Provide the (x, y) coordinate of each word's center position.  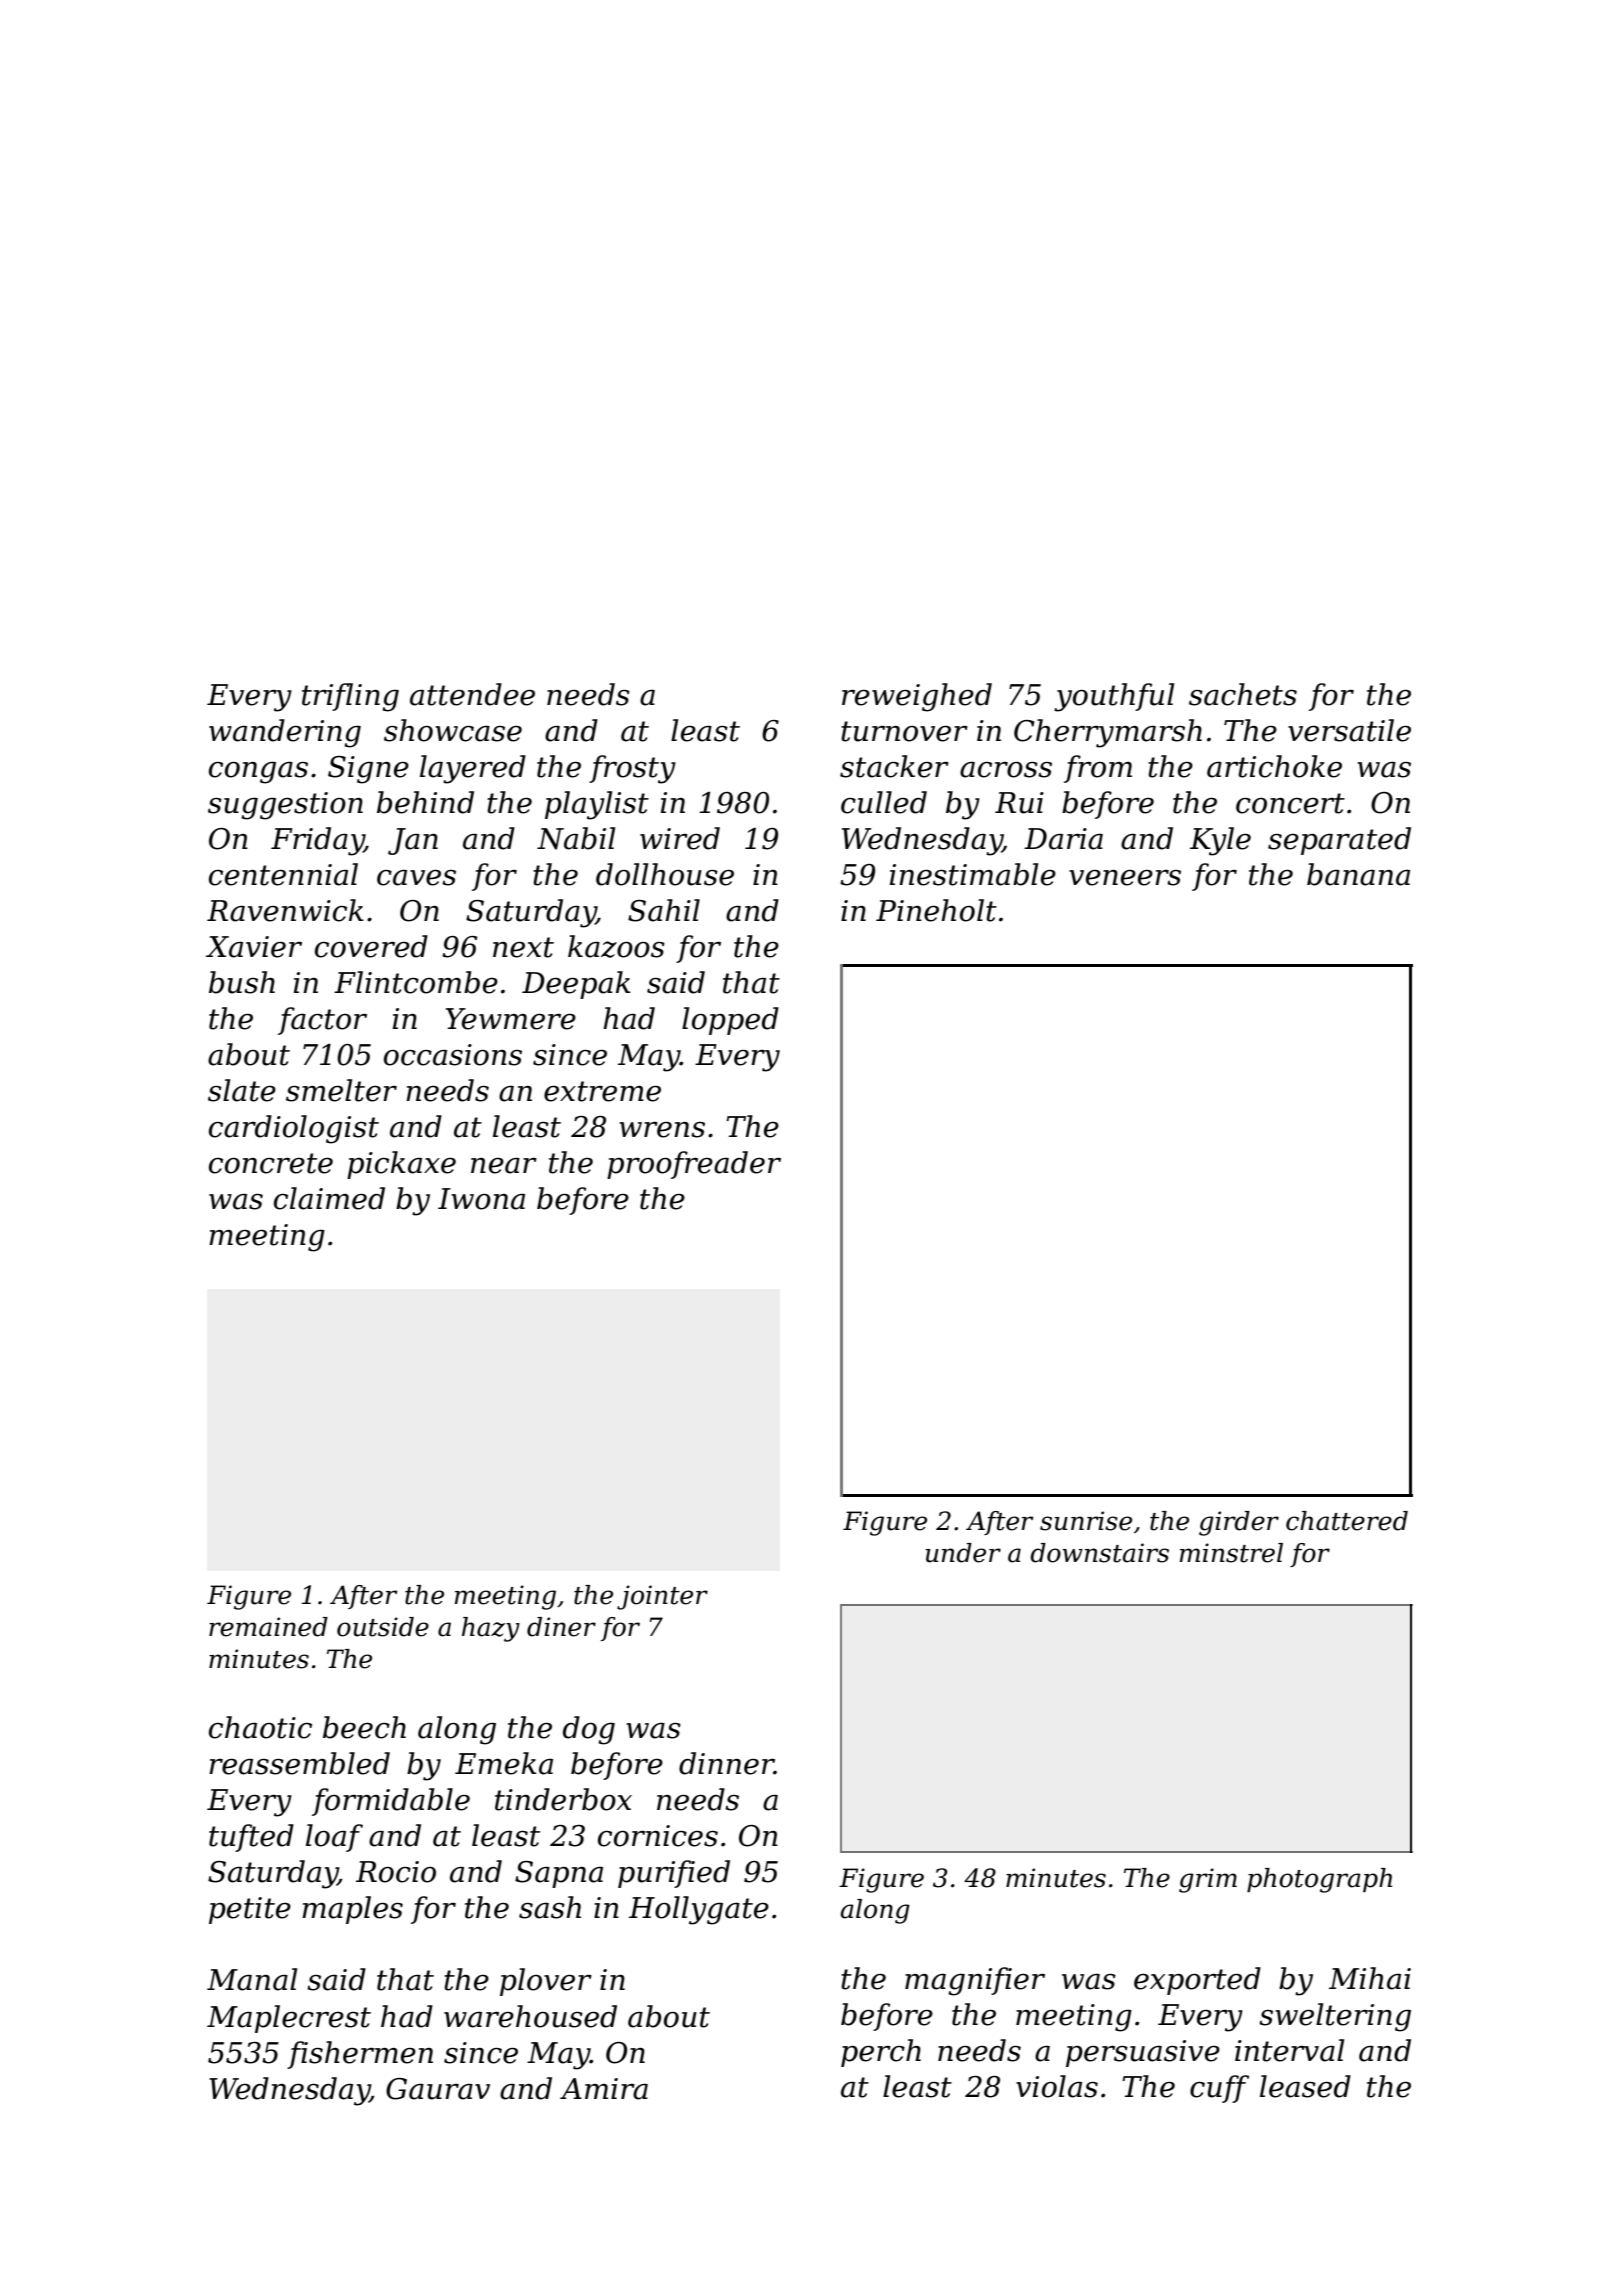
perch (881, 2053)
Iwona (481, 1199)
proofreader (694, 1165)
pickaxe (401, 1165)
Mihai (1370, 1978)
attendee (472, 694)
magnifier (975, 1981)
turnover (904, 731)
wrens (662, 1130)
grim (1208, 1880)
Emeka (504, 1763)
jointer (662, 1597)
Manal (252, 1979)
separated (1339, 841)
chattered (1347, 1521)
